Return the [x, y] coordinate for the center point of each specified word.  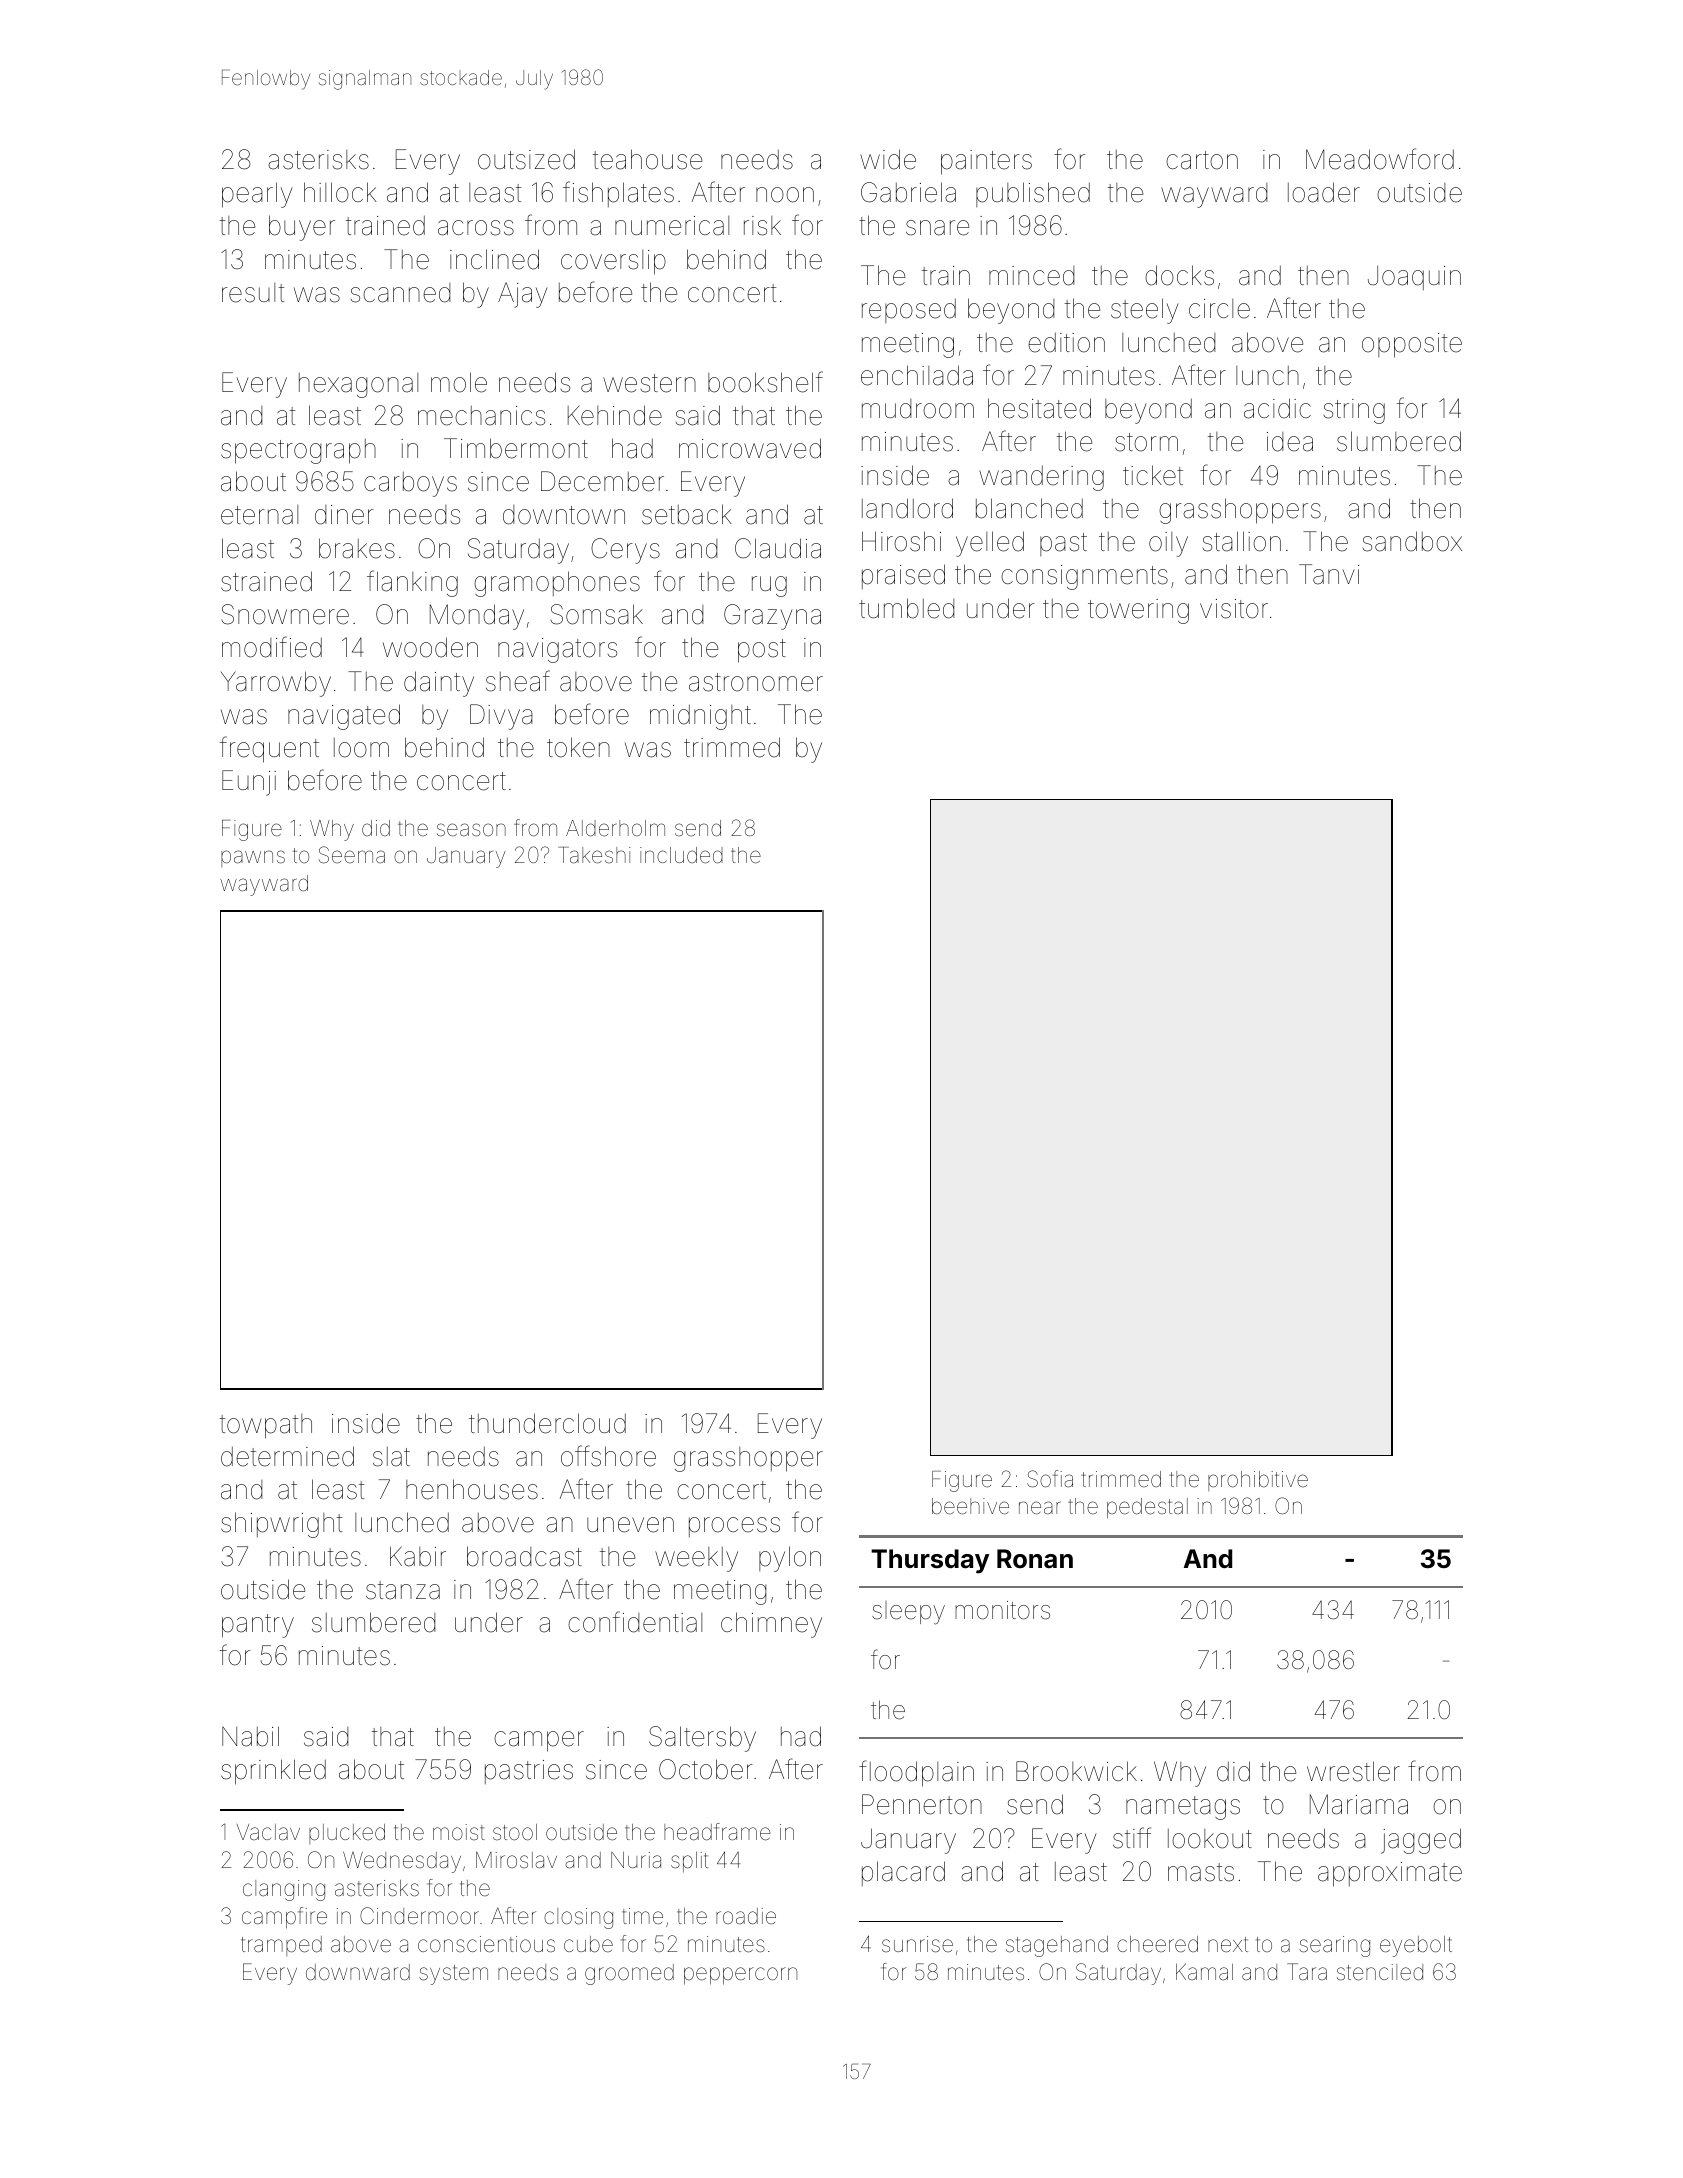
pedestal [1147, 1508]
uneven [630, 1525]
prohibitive [1258, 1481]
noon [785, 195]
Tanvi [1329, 574]
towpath [266, 1426]
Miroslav [516, 1860]
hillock [340, 192]
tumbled [906, 608]
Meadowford [1380, 159]
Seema [352, 855]
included [681, 855]
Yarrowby [276, 684]
